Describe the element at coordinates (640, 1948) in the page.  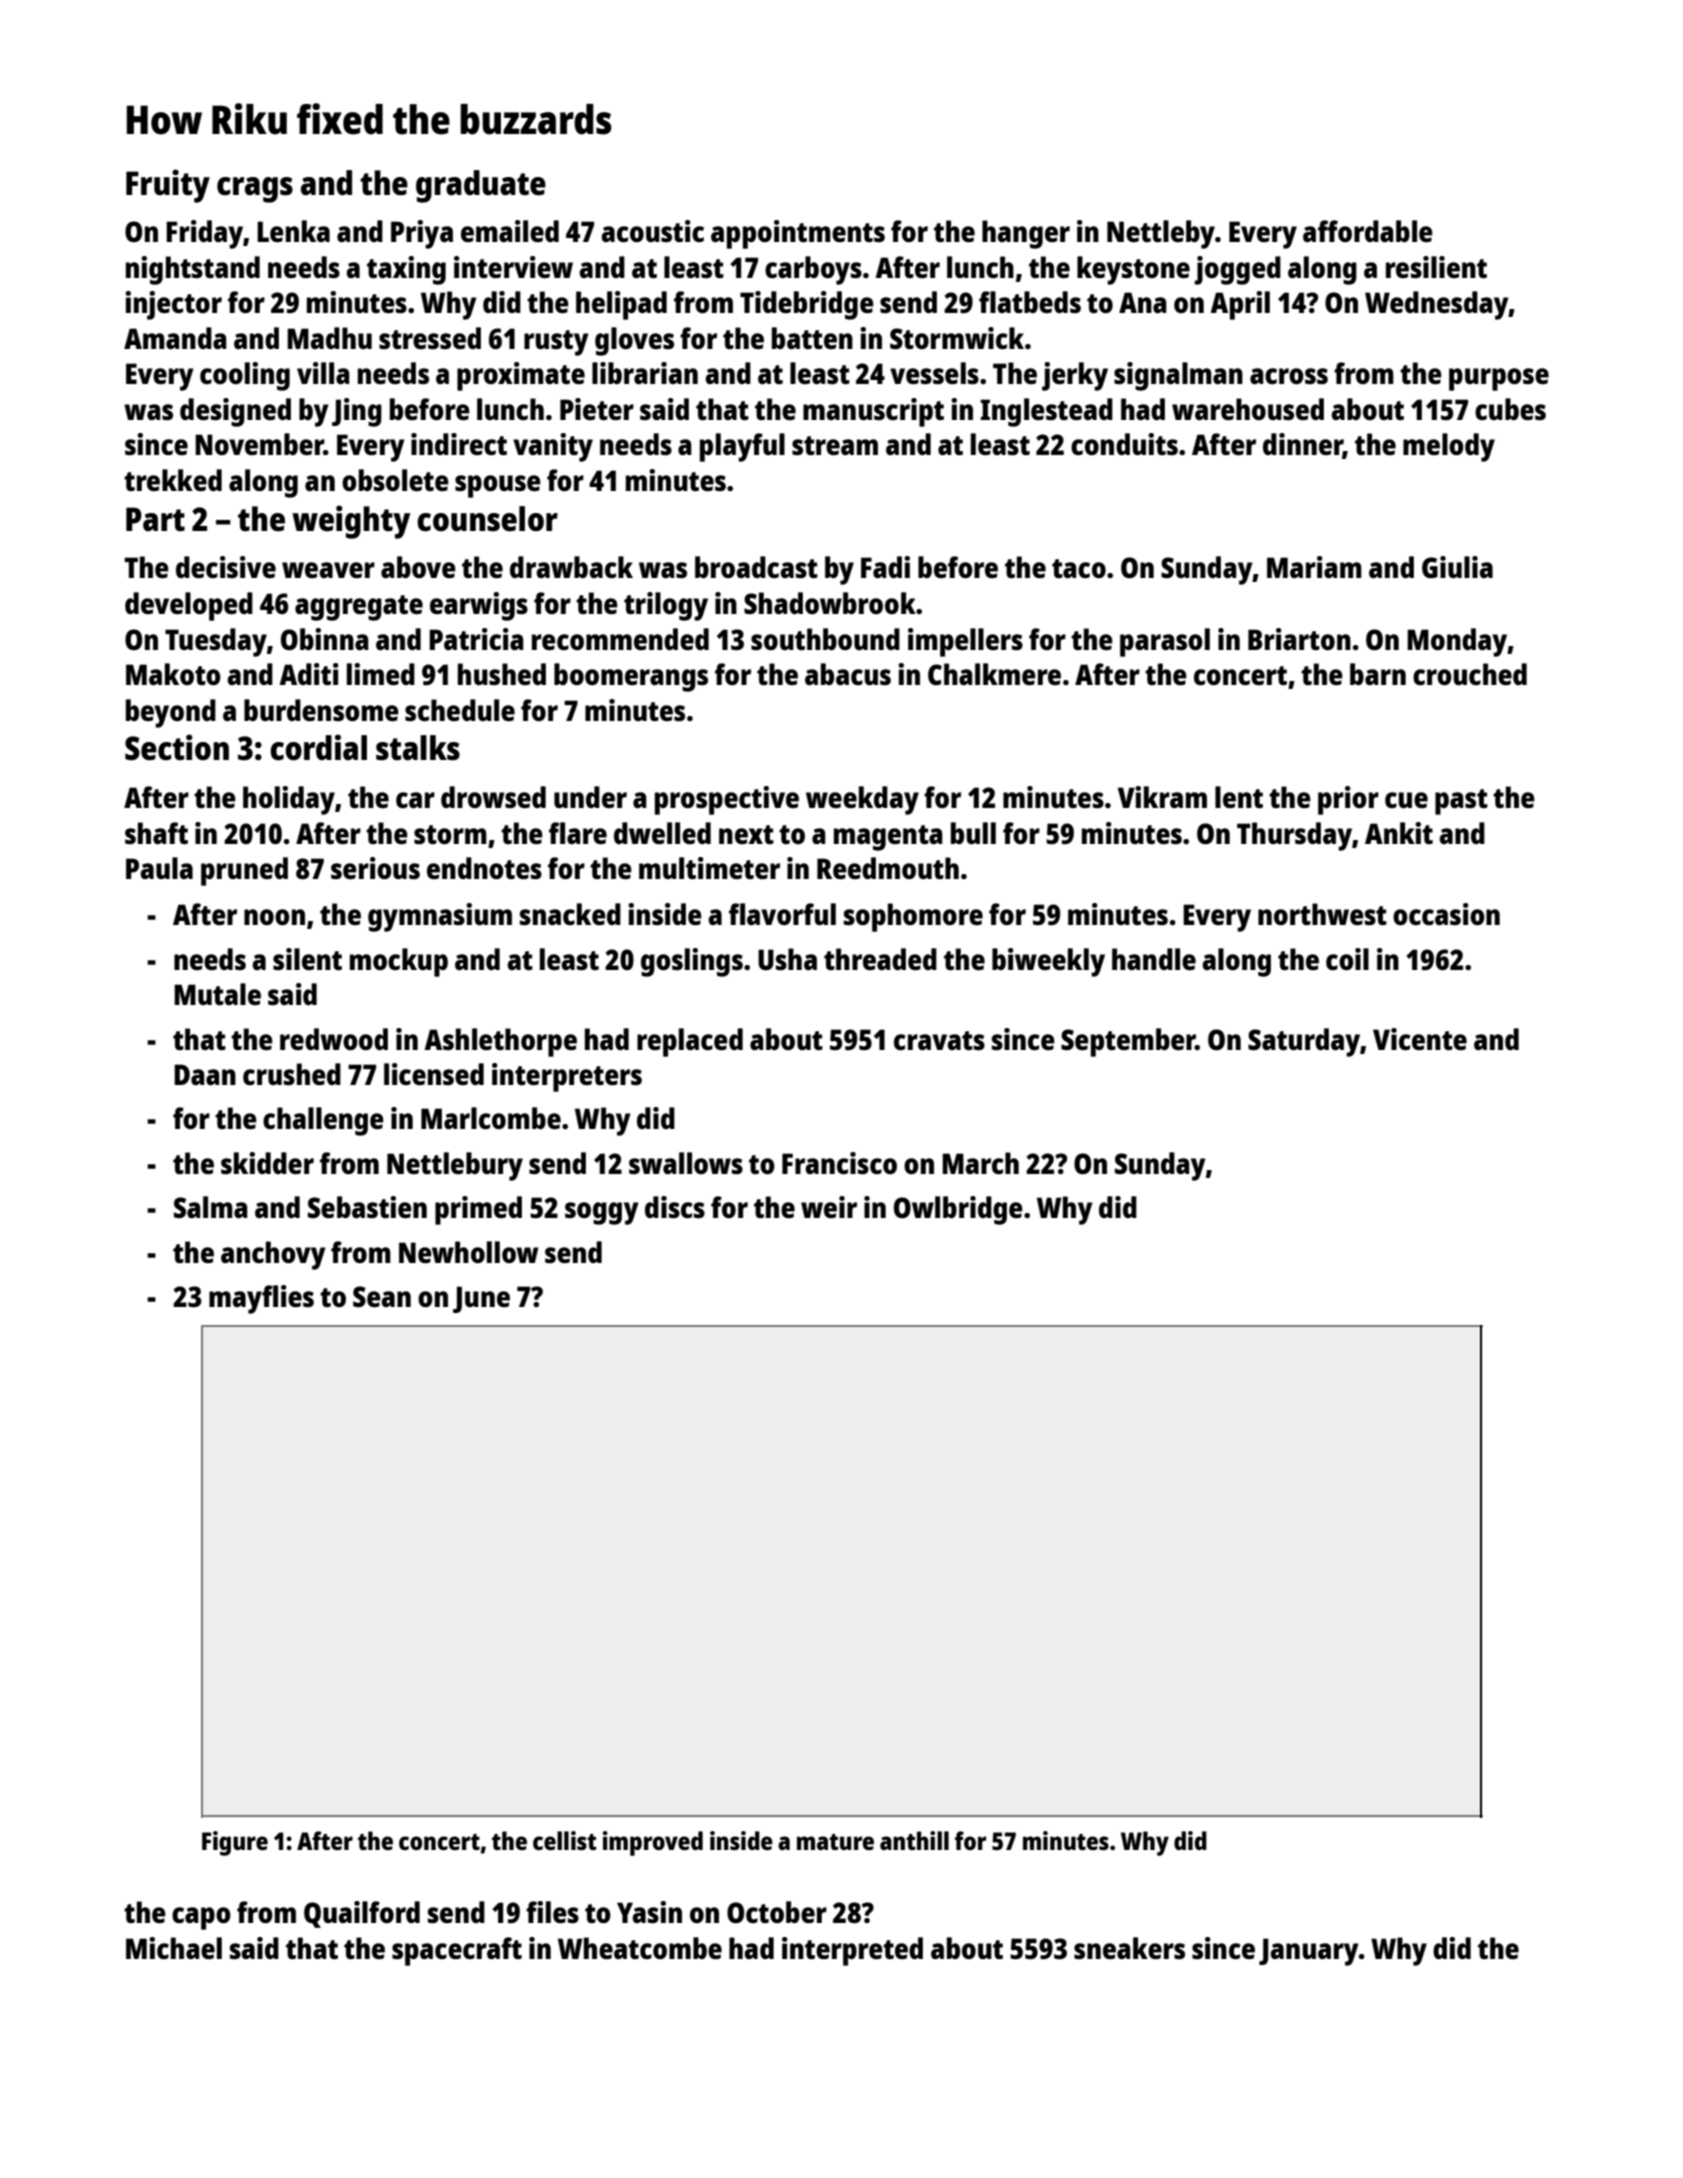
I see `Wheatcombe` at that location.
